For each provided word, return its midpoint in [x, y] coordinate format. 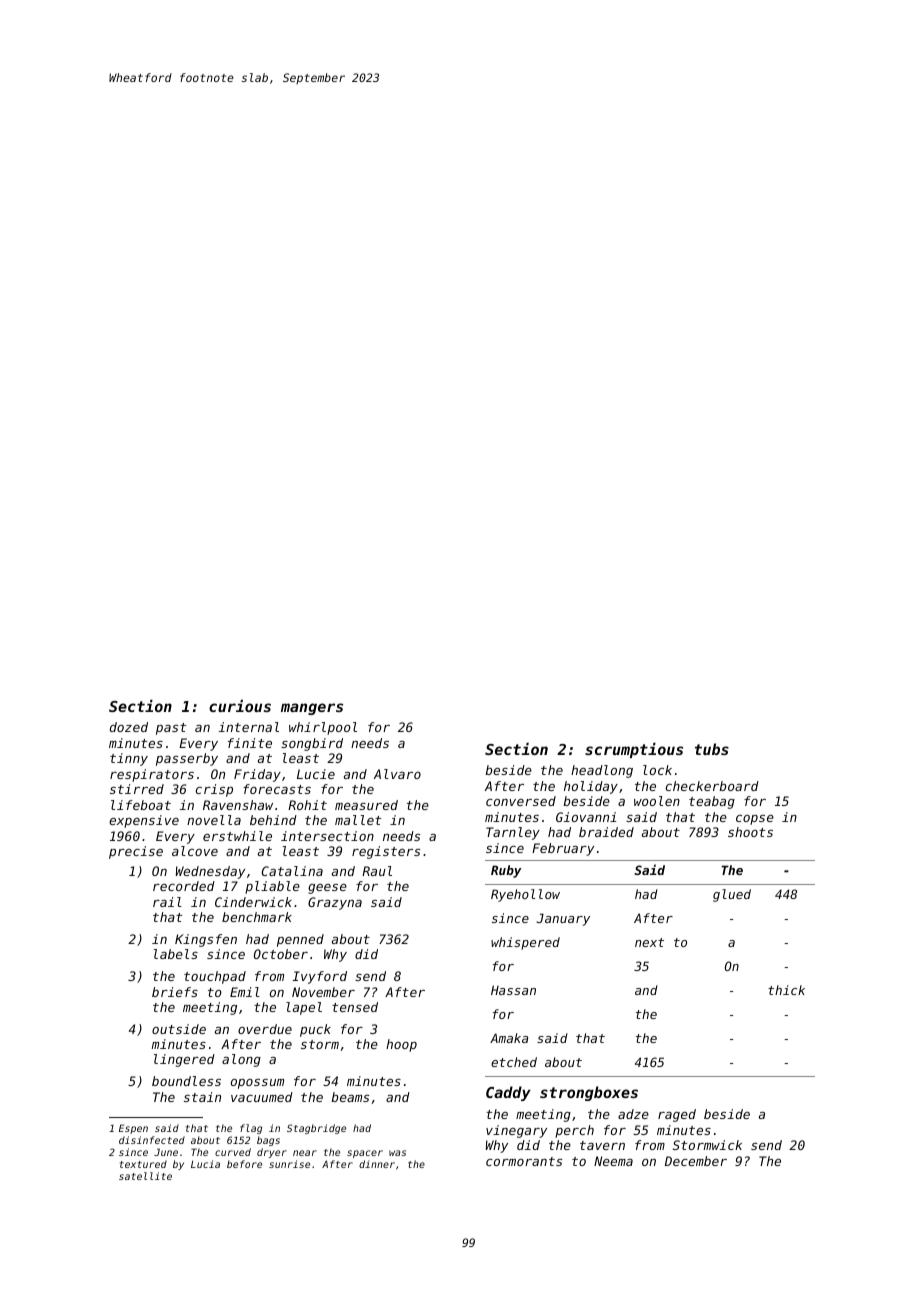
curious [240, 706]
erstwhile [237, 836]
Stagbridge [316, 1129]
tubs [712, 749]
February [563, 849]
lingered [184, 1060]
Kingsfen [206, 940]
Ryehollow [525, 895]
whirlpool [323, 728]
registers [386, 852]
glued [732, 895]
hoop [401, 1045]
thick [786, 990]
